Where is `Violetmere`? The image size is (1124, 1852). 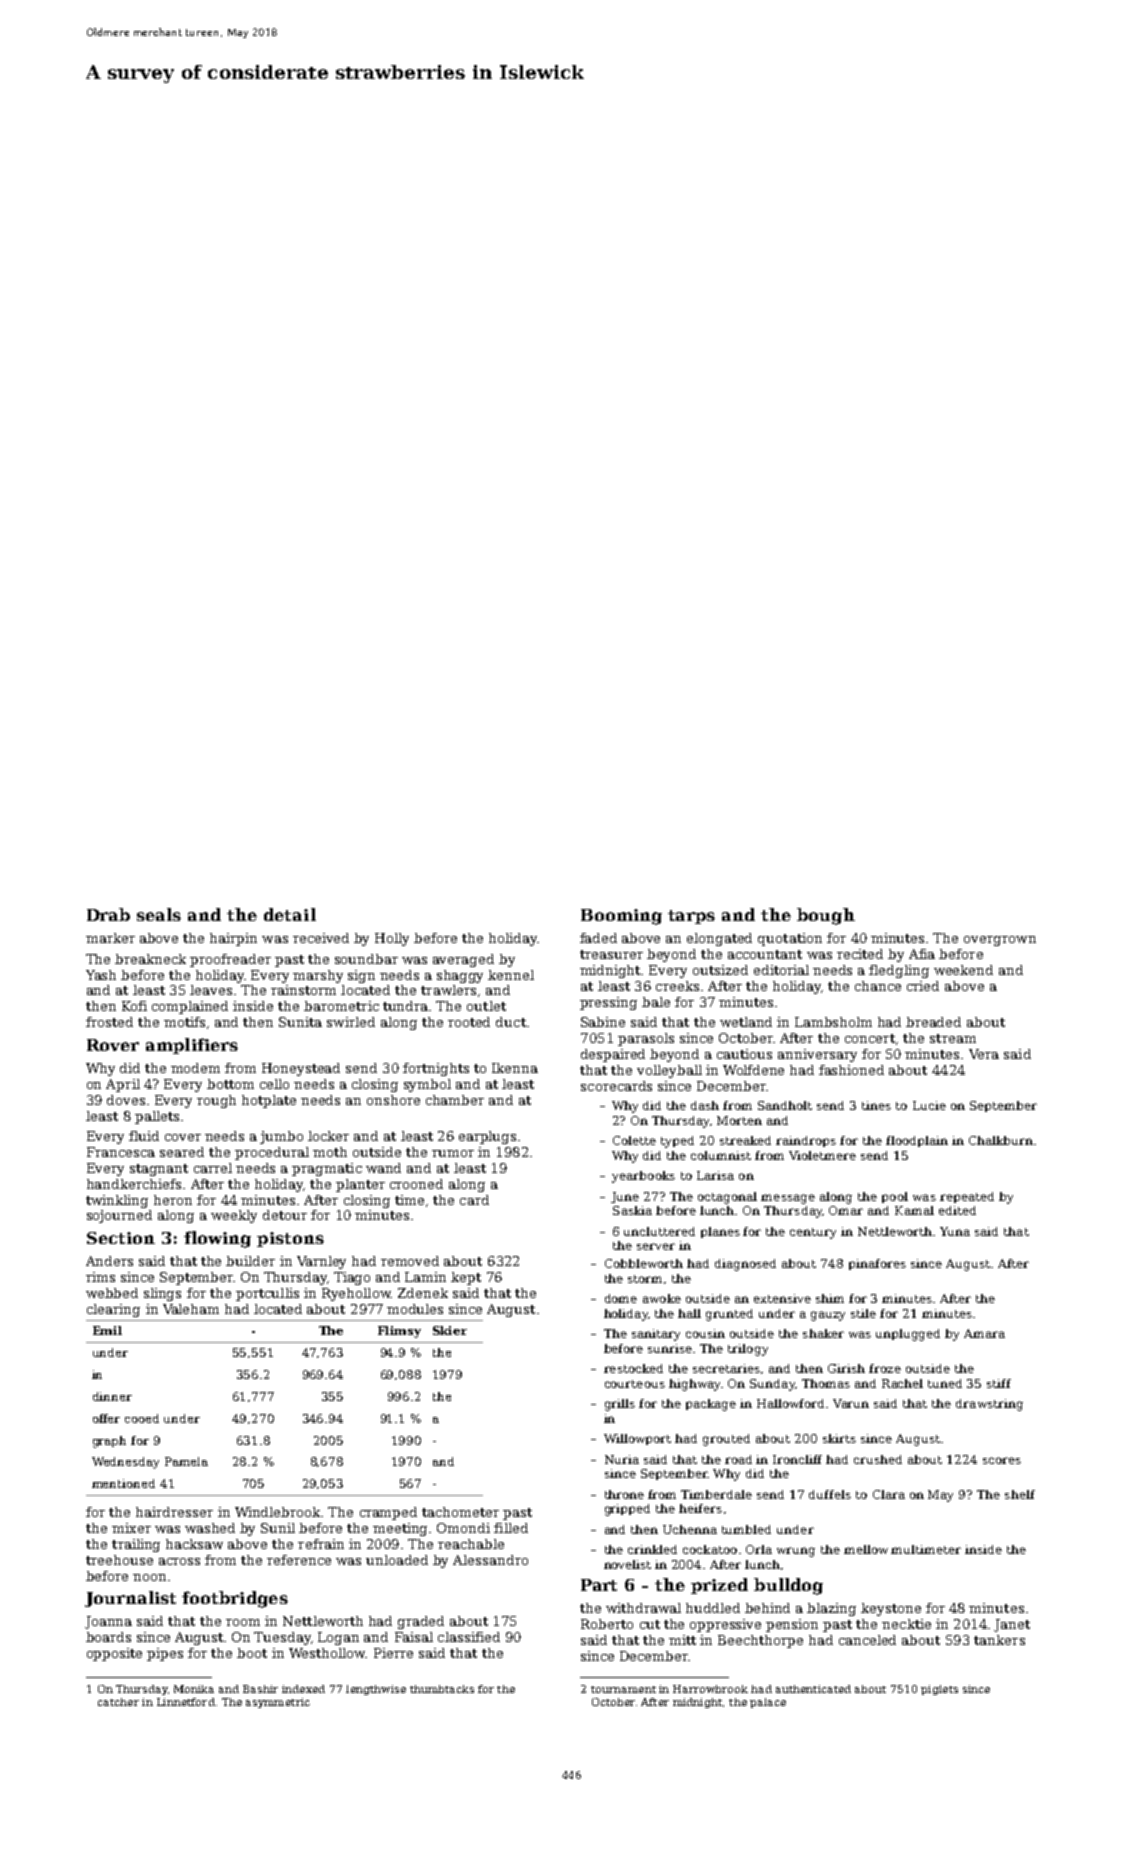 Violetmere is located at coordinates (822, 1155).
